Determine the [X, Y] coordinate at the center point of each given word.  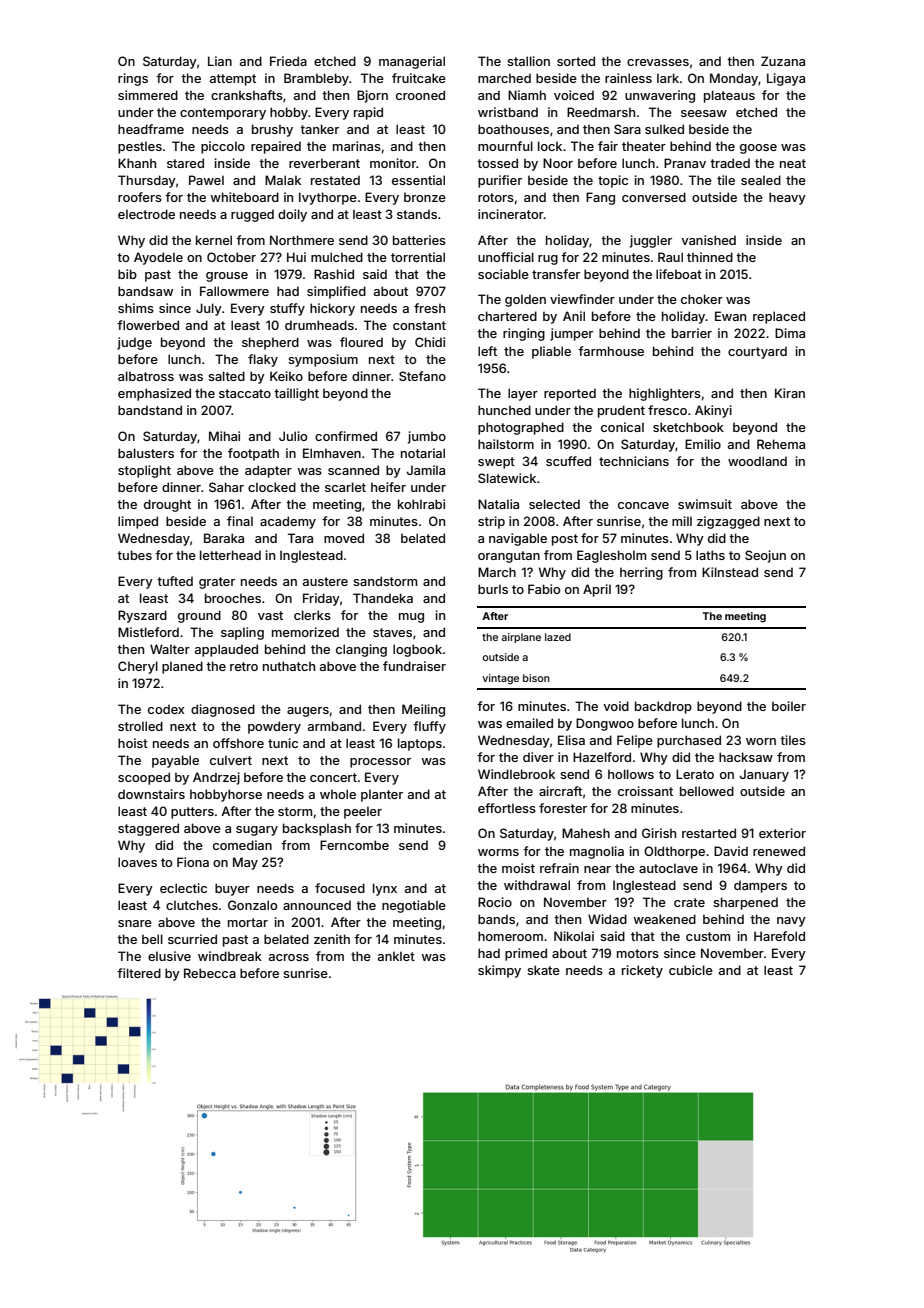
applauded [226, 650]
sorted [576, 61]
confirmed [346, 436]
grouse [227, 277]
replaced [779, 317]
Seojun [765, 556]
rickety [642, 971]
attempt [233, 80]
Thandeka [383, 598]
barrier [692, 333]
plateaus [729, 96]
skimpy [499, 971]
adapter [268, 471]
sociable [503, 274]
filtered [139, 973]
